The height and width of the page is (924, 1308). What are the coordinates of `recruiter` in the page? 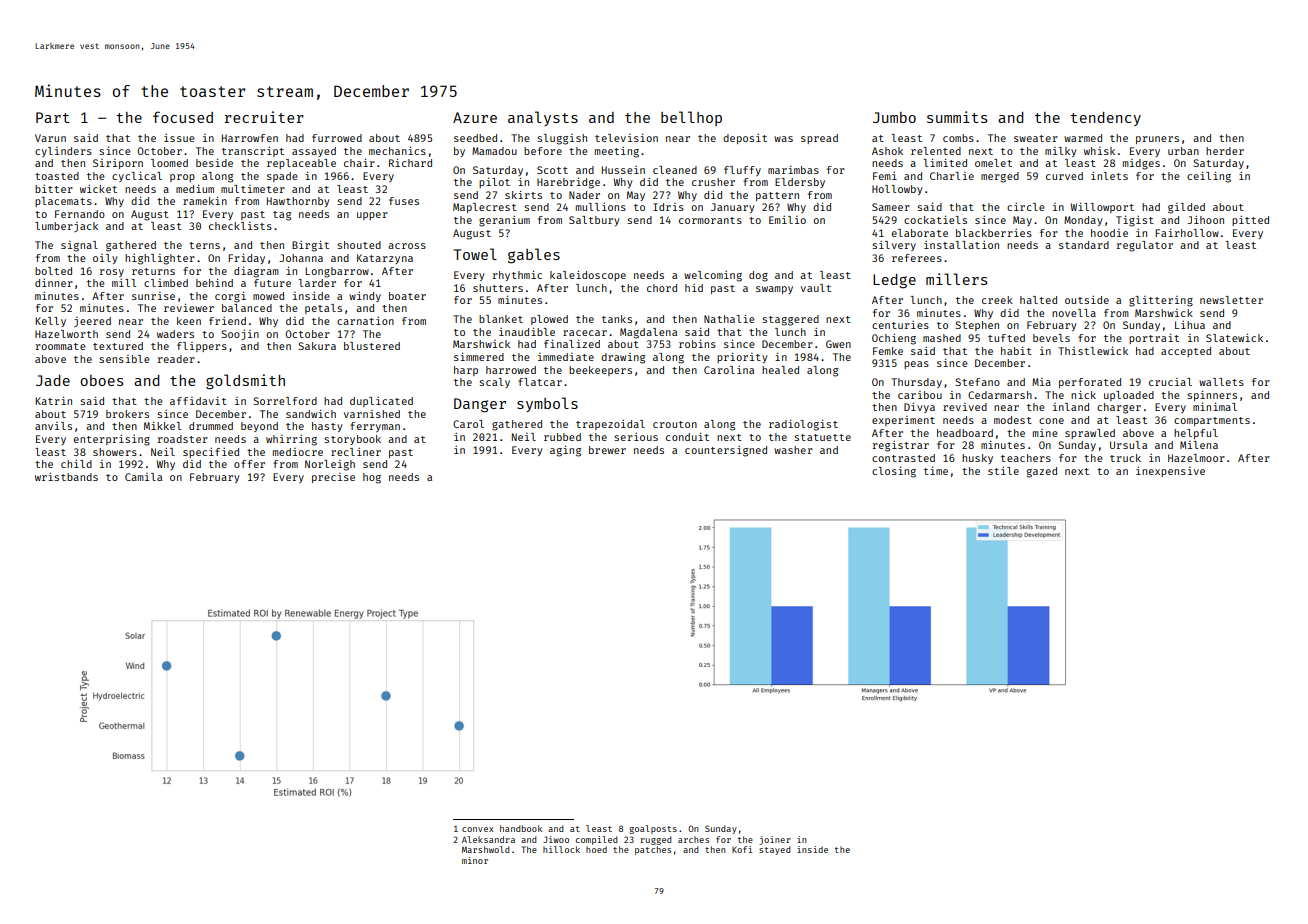 It's located at (264, 117).
